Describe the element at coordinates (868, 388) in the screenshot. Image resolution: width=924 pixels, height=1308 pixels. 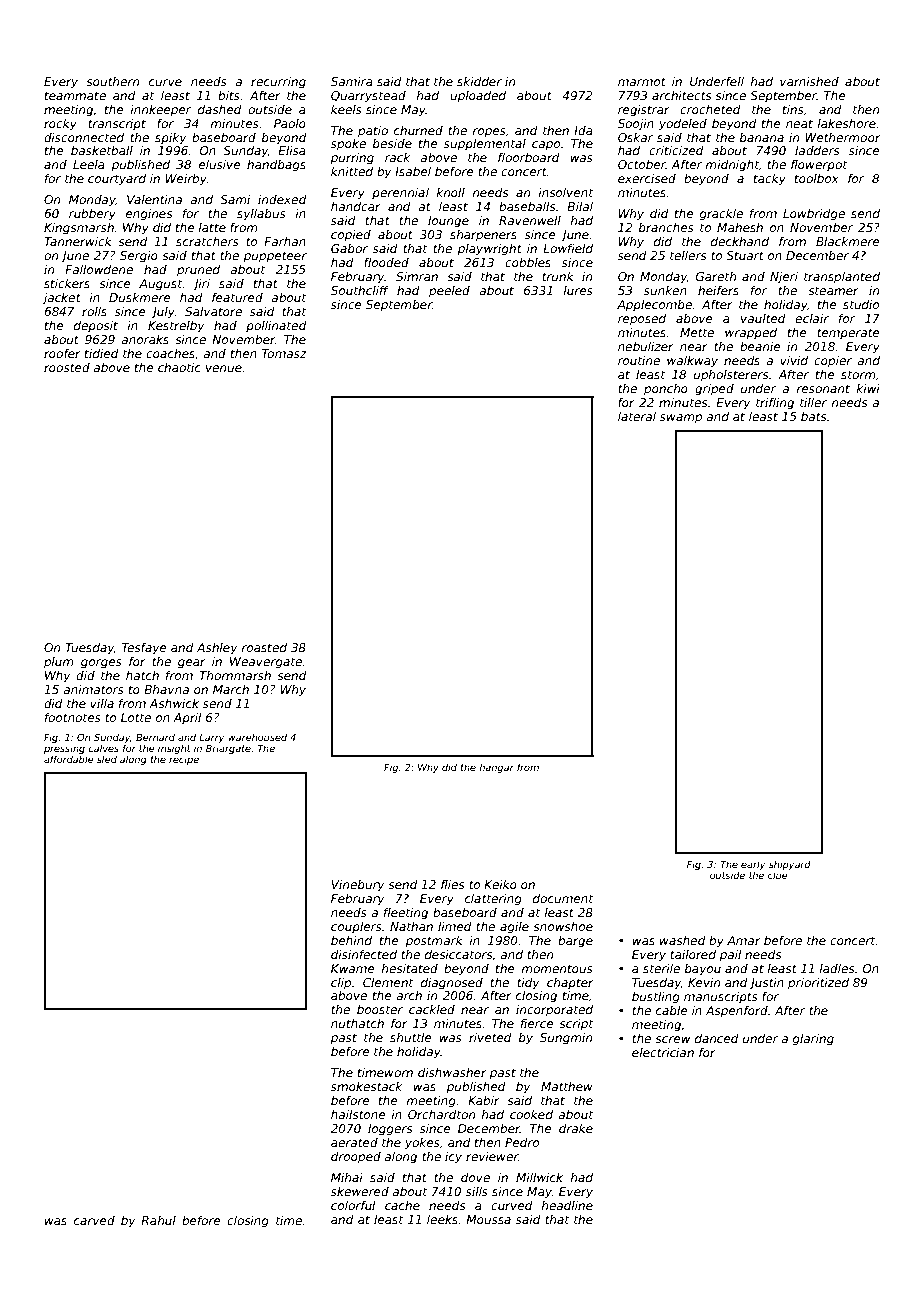
I see `kiwi` at that location.
